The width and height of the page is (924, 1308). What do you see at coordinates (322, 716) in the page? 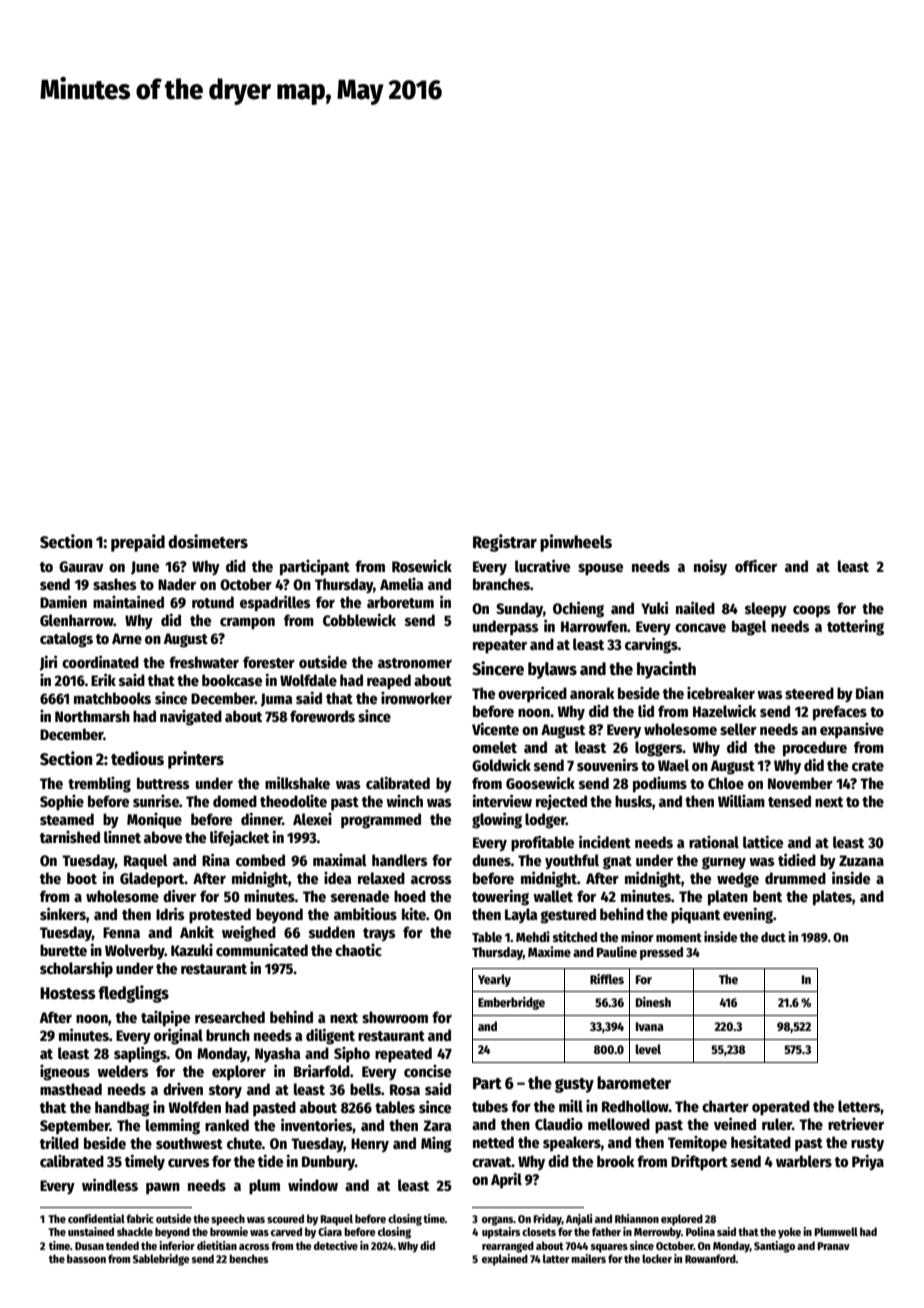
I see `forewords` at bounding box center [322, 716].
